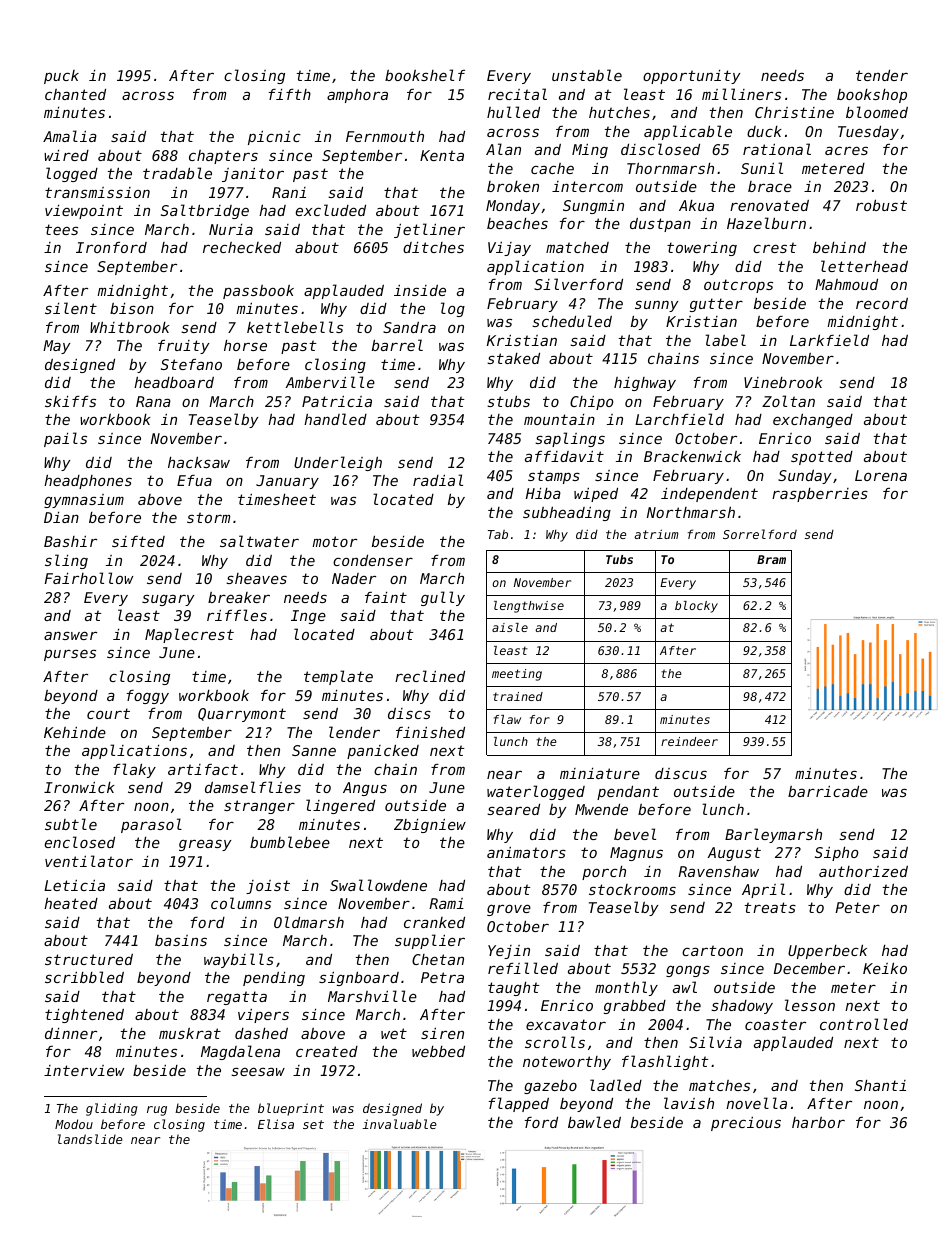 The width and height of the screenshot is (952, 1233). Describe the element at coordinates (132, 308) in the screenshot. I see `bison` at that location.
